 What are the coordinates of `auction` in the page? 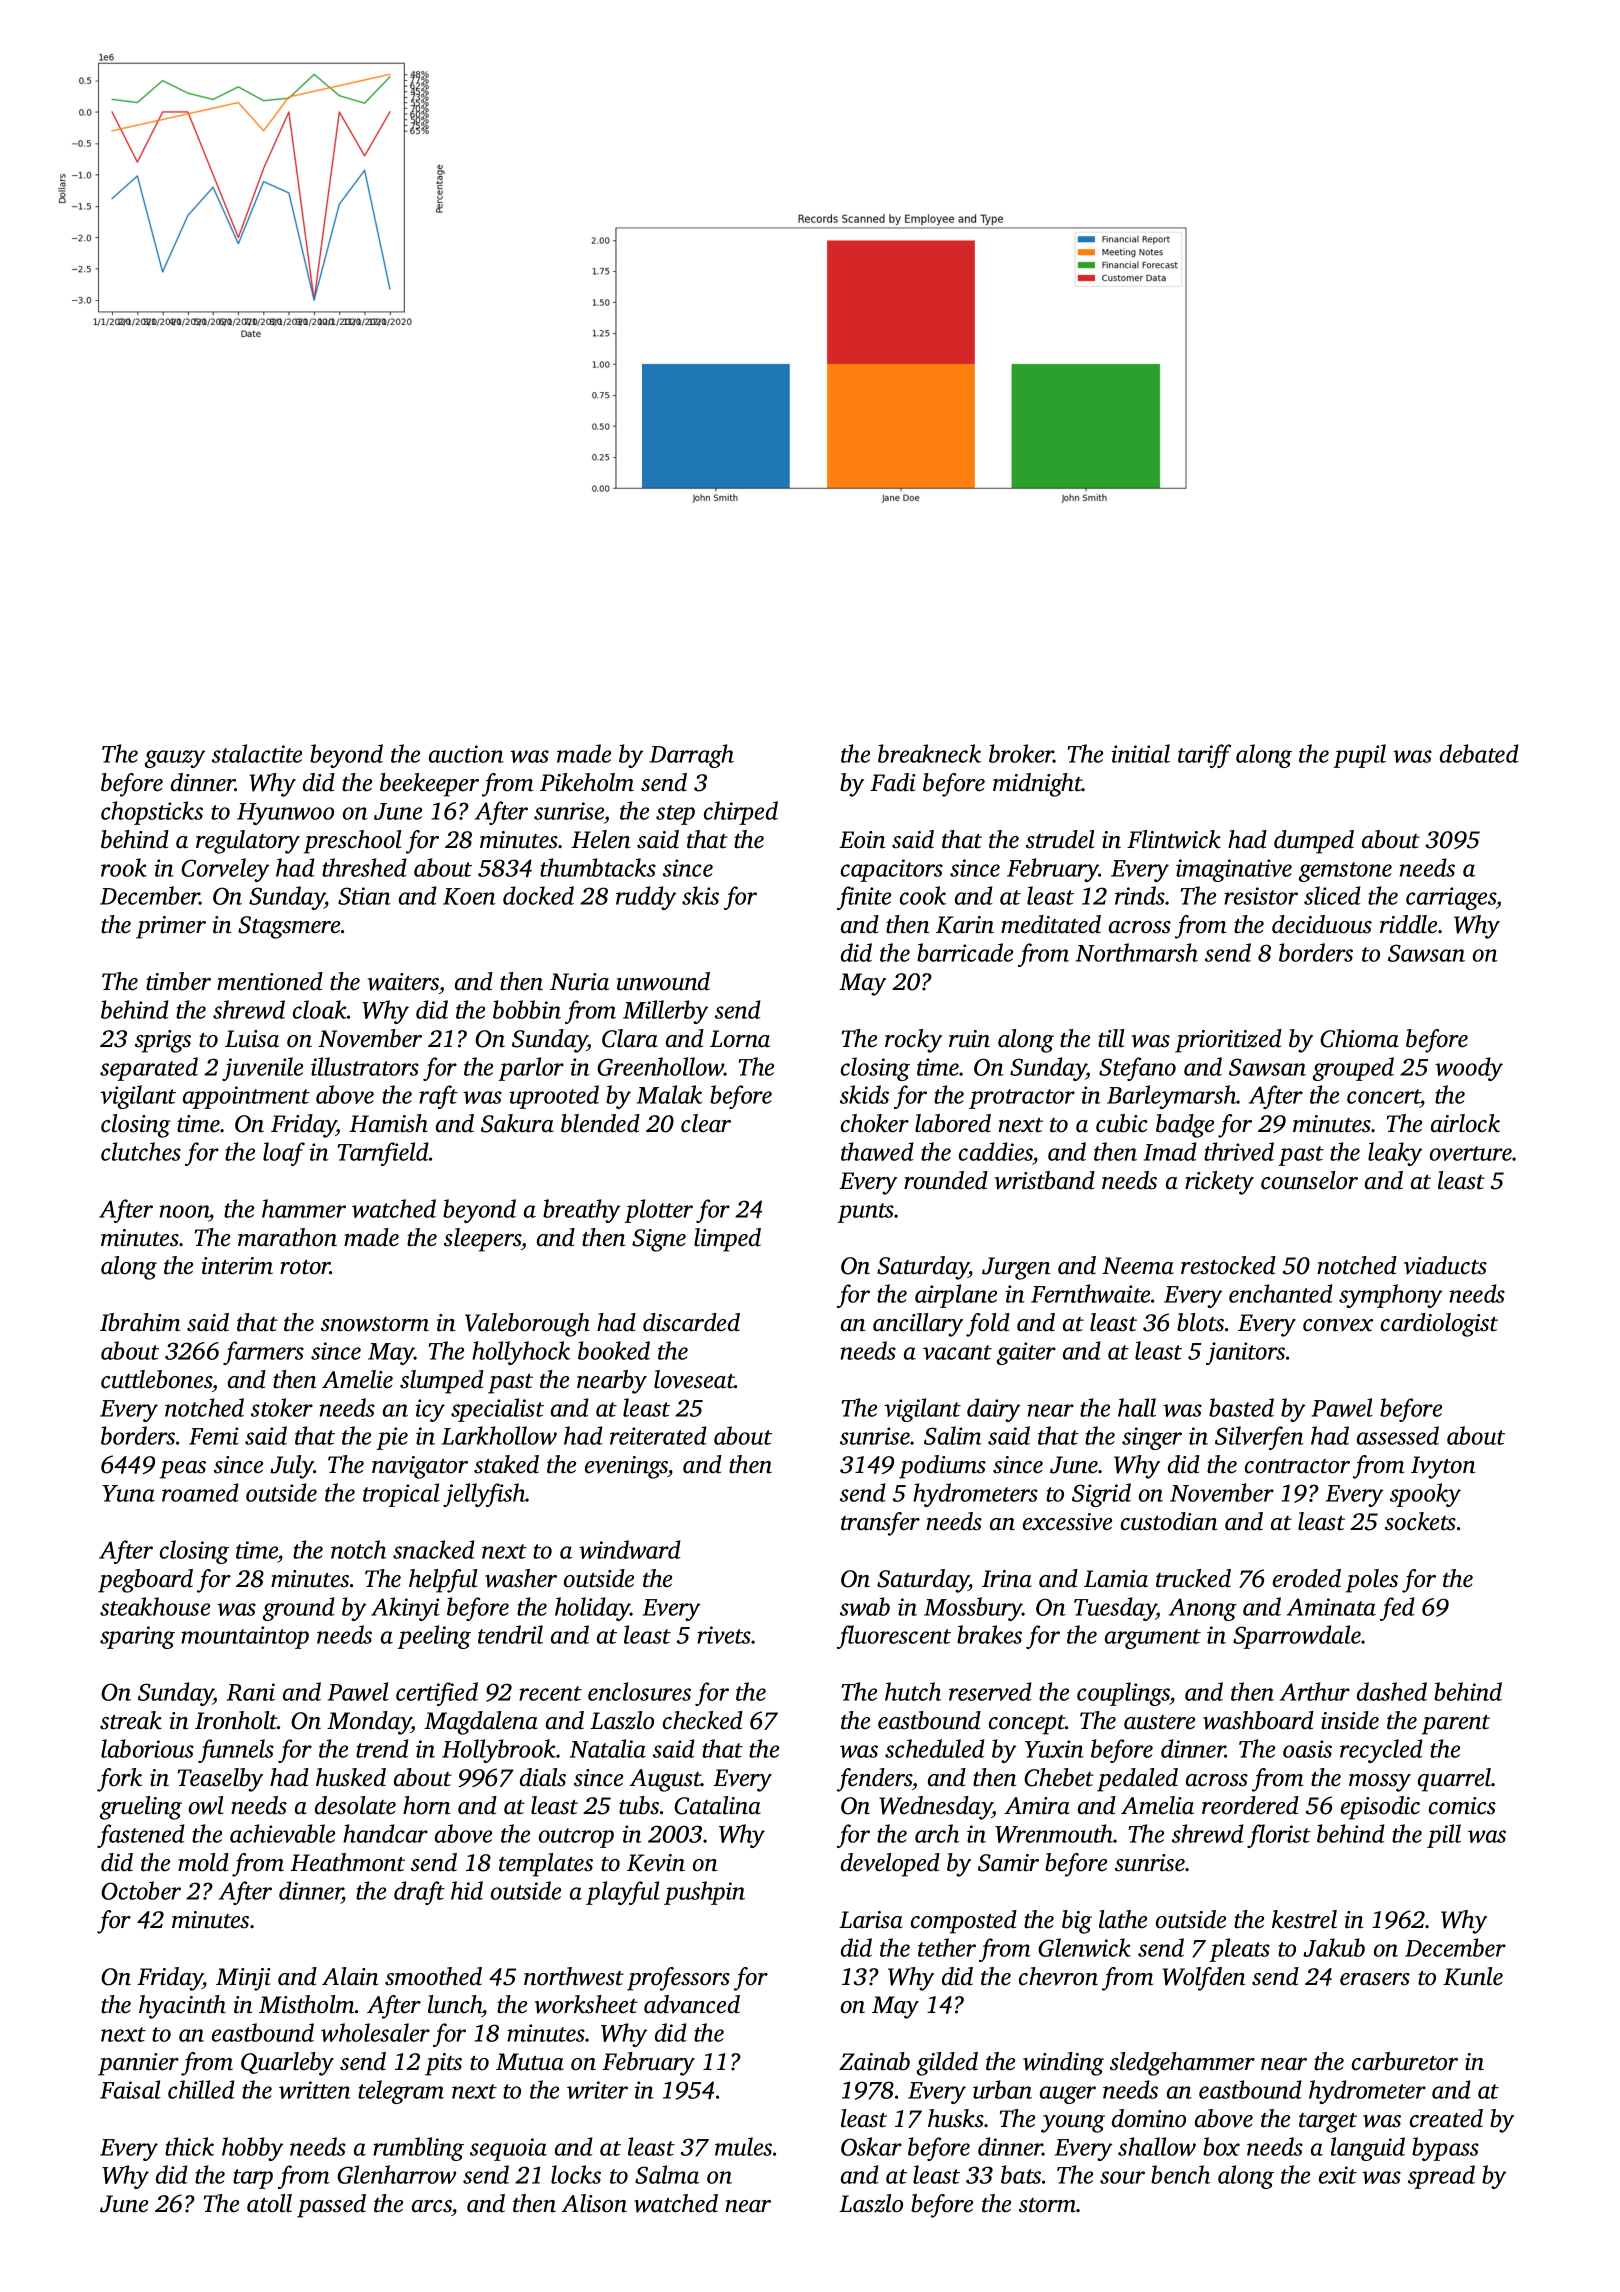 It's located at (466, 754).
